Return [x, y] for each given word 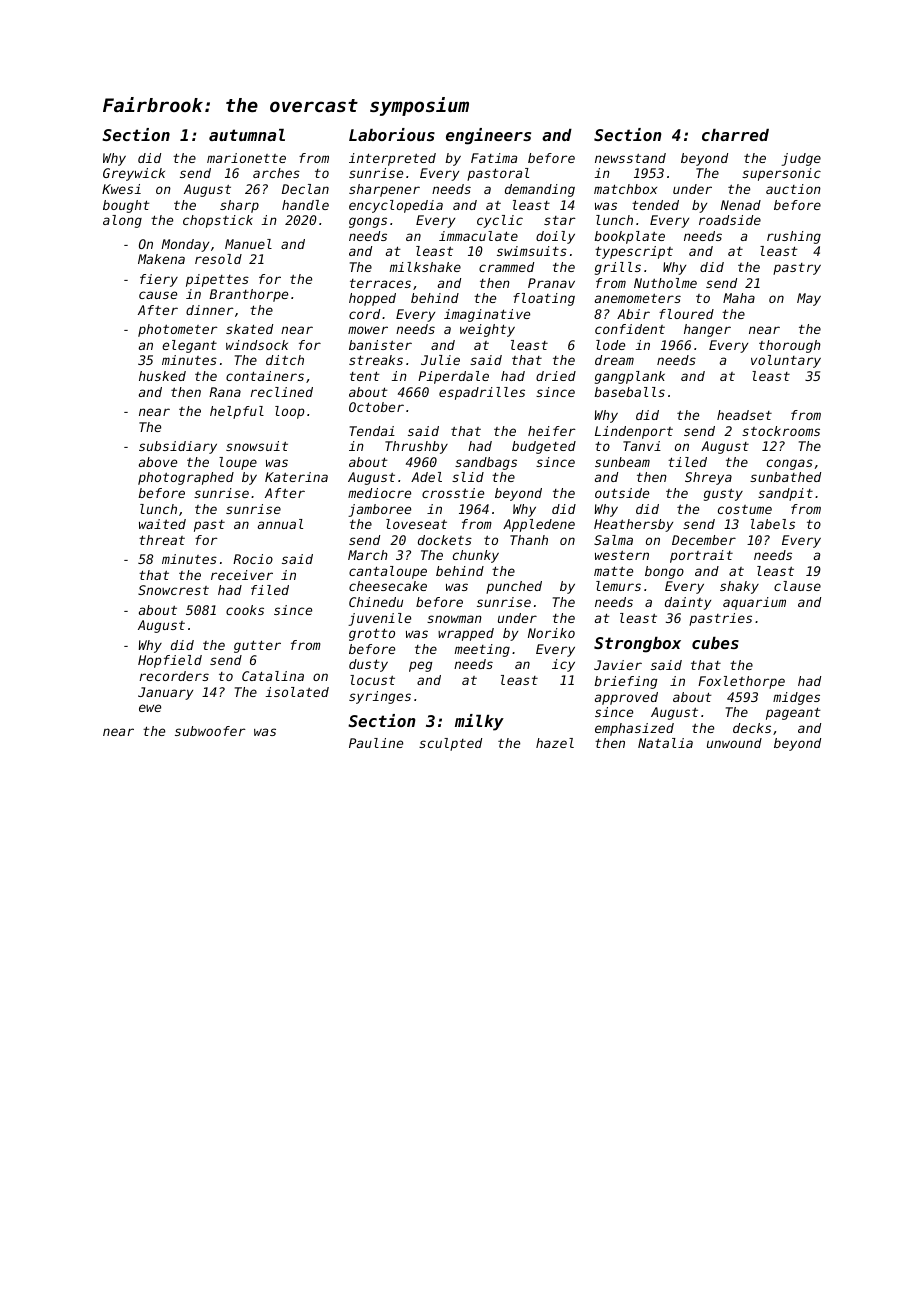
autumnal [247, 135]
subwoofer [210, 731]
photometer [178, 330]
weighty [487, 330]
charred [735, 135]
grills [618, 268]
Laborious [392, 134]
